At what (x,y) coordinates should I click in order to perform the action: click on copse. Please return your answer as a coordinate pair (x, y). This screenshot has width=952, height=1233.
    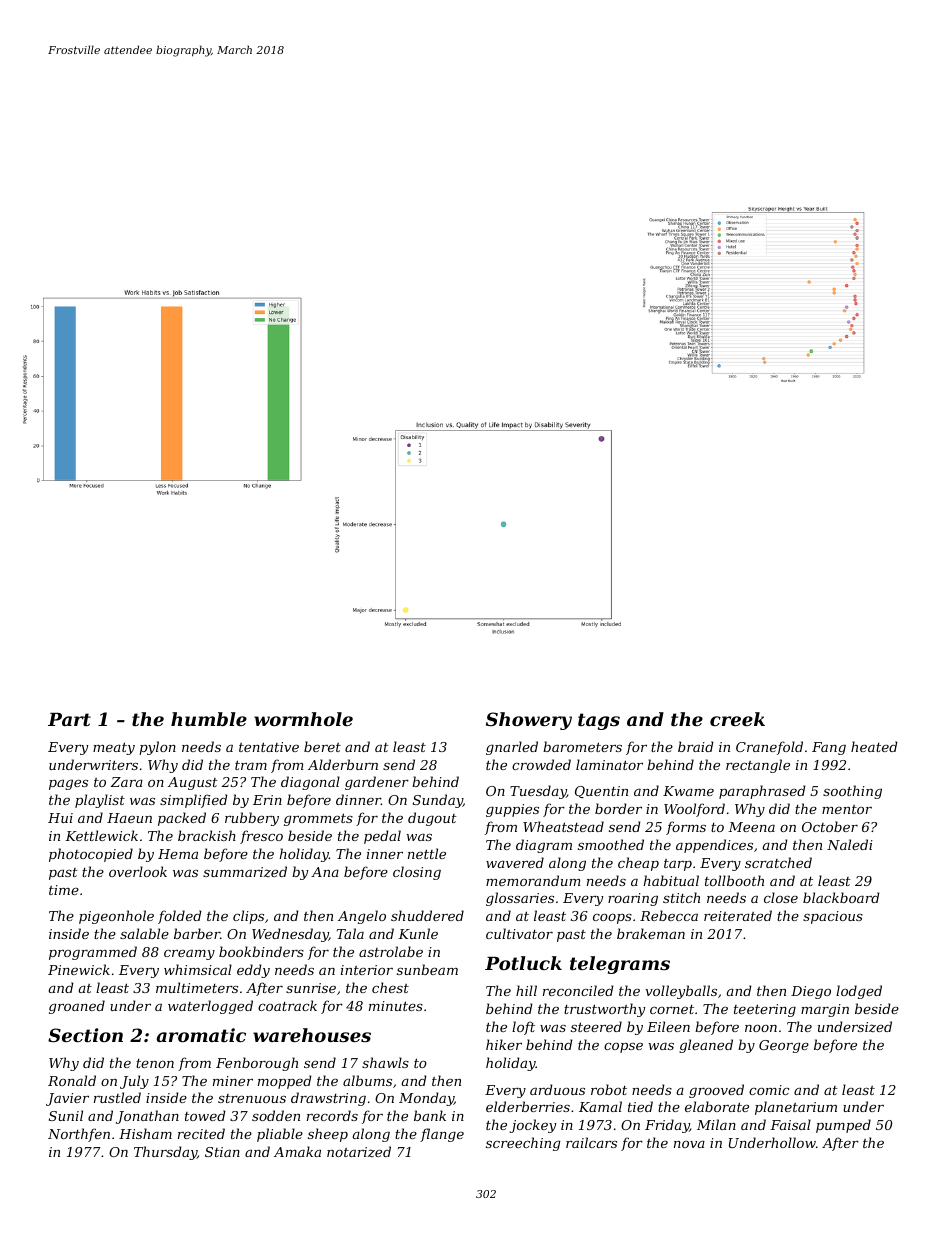
    Looking at the image, I should click on (623, 1048).
